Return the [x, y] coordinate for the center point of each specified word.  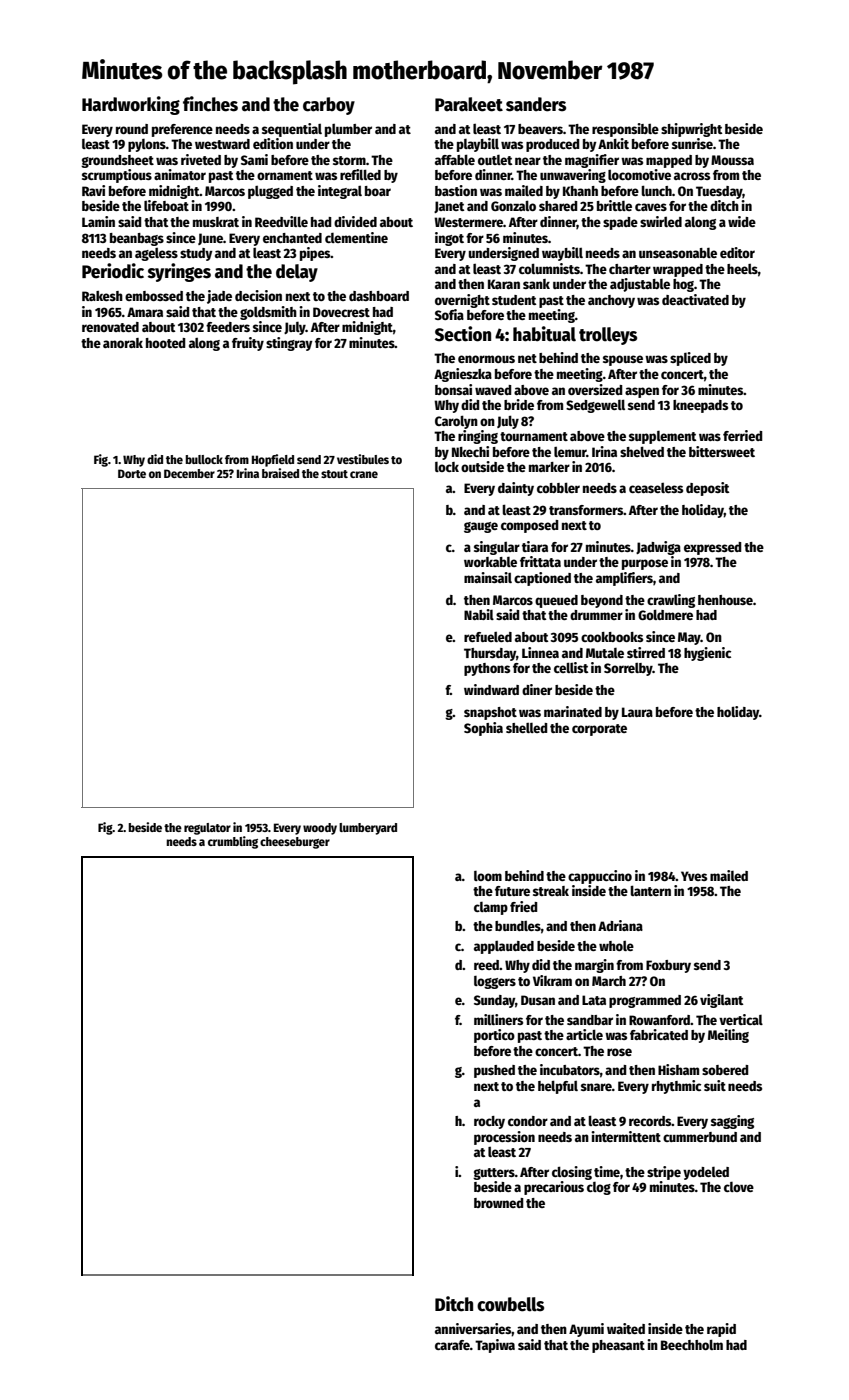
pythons [487, 669]
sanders [536, 104]
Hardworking [131, 105]
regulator [207, 829]
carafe [452, 1345]
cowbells [510, 1304]
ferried [742, 435]
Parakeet [469, 104]
